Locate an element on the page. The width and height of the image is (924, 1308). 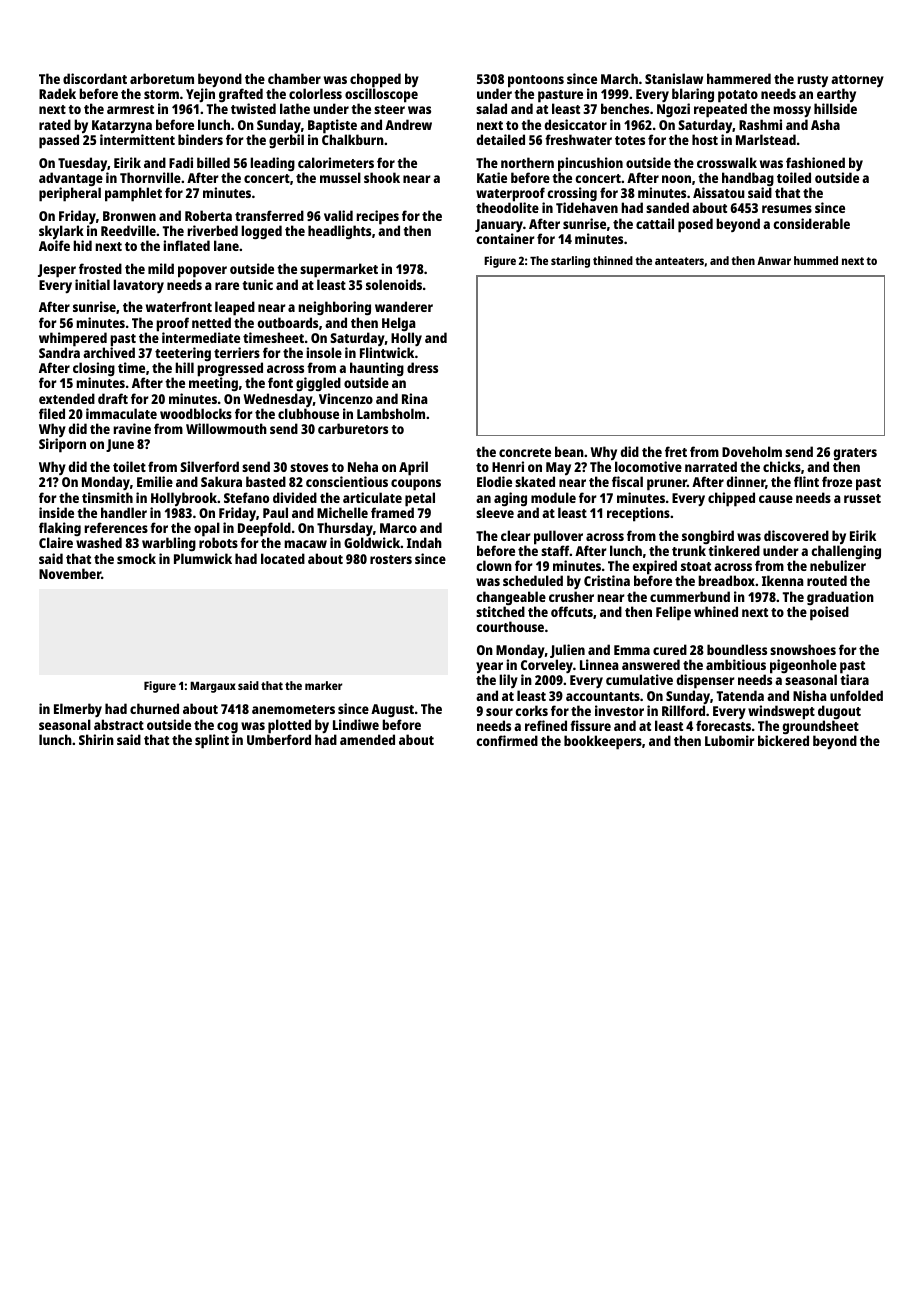
dress is located at coordinates (422, 367).
